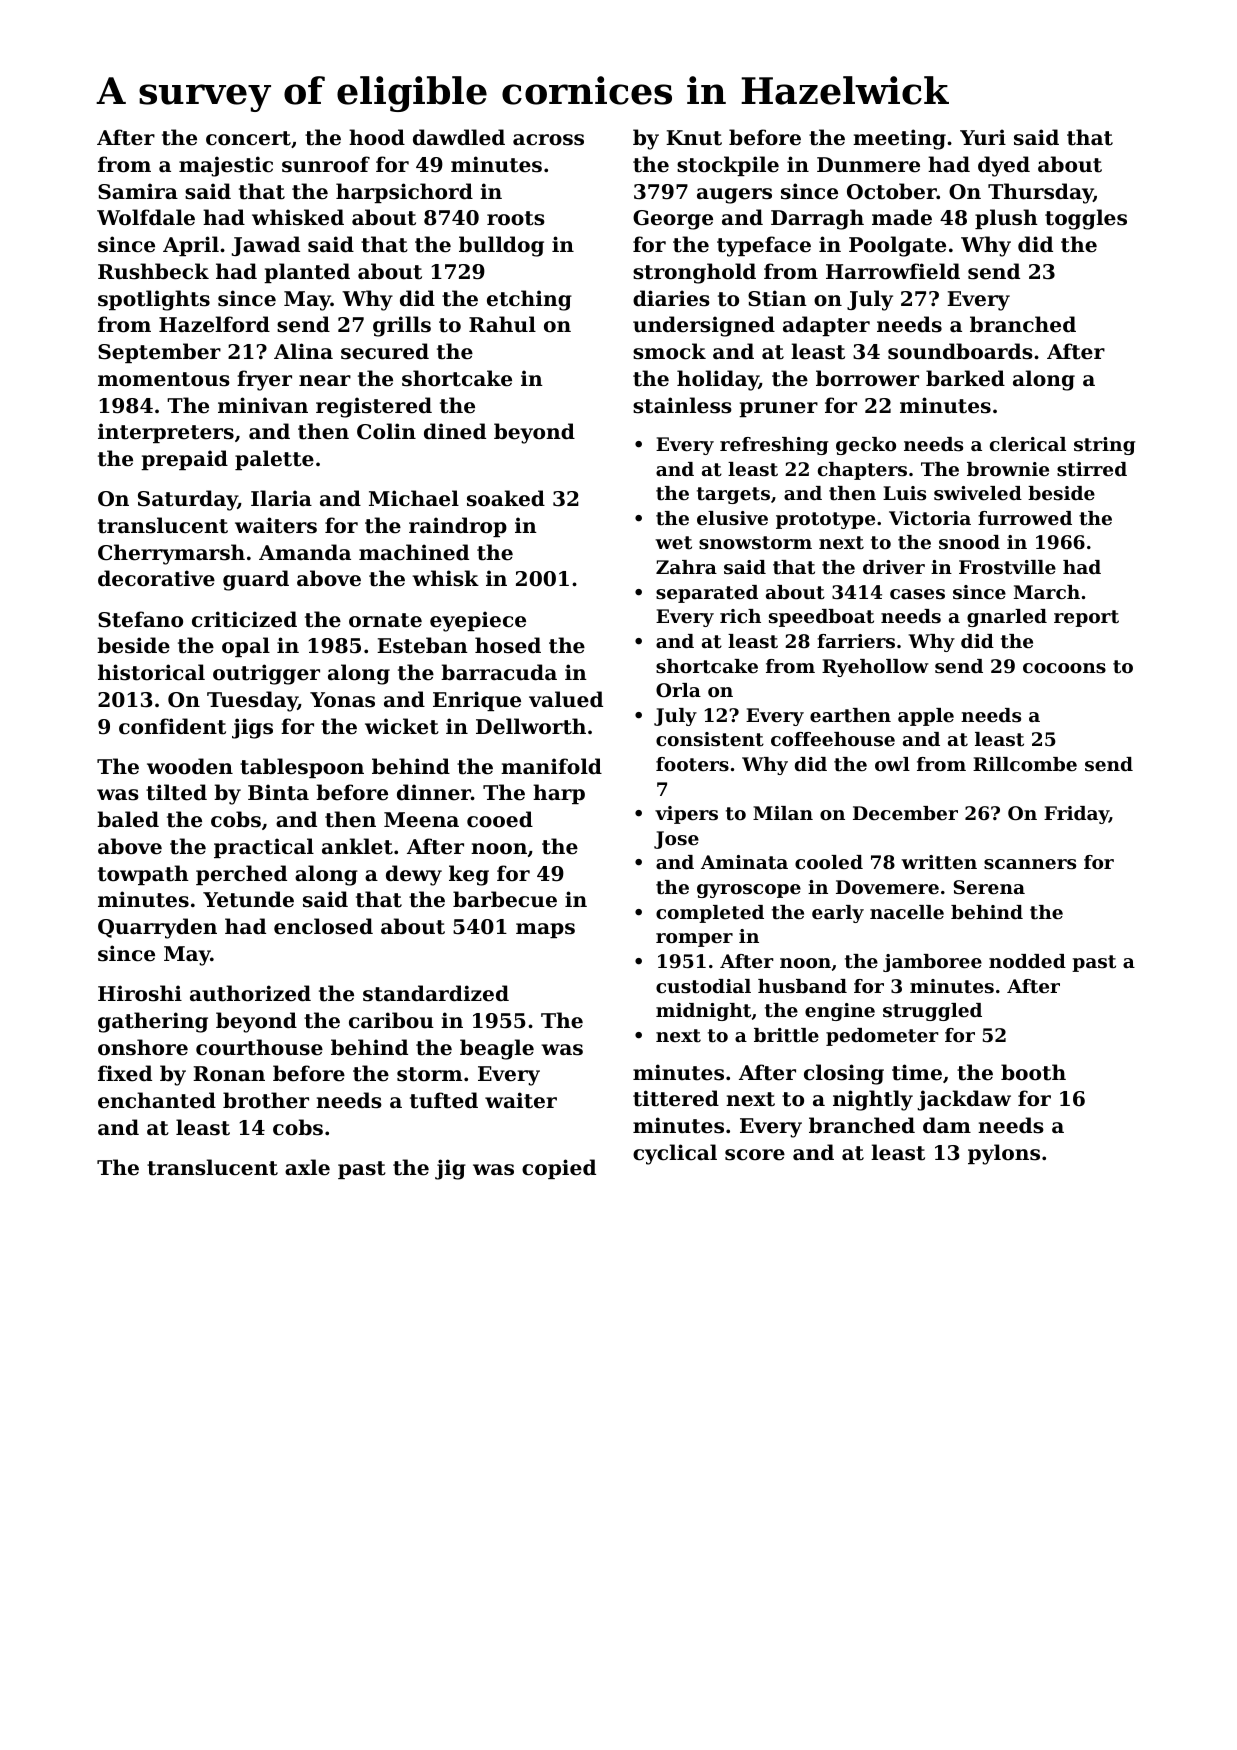  Describe the element at coordinates (497, 1049) in the document. I see `beagle` at that location.
